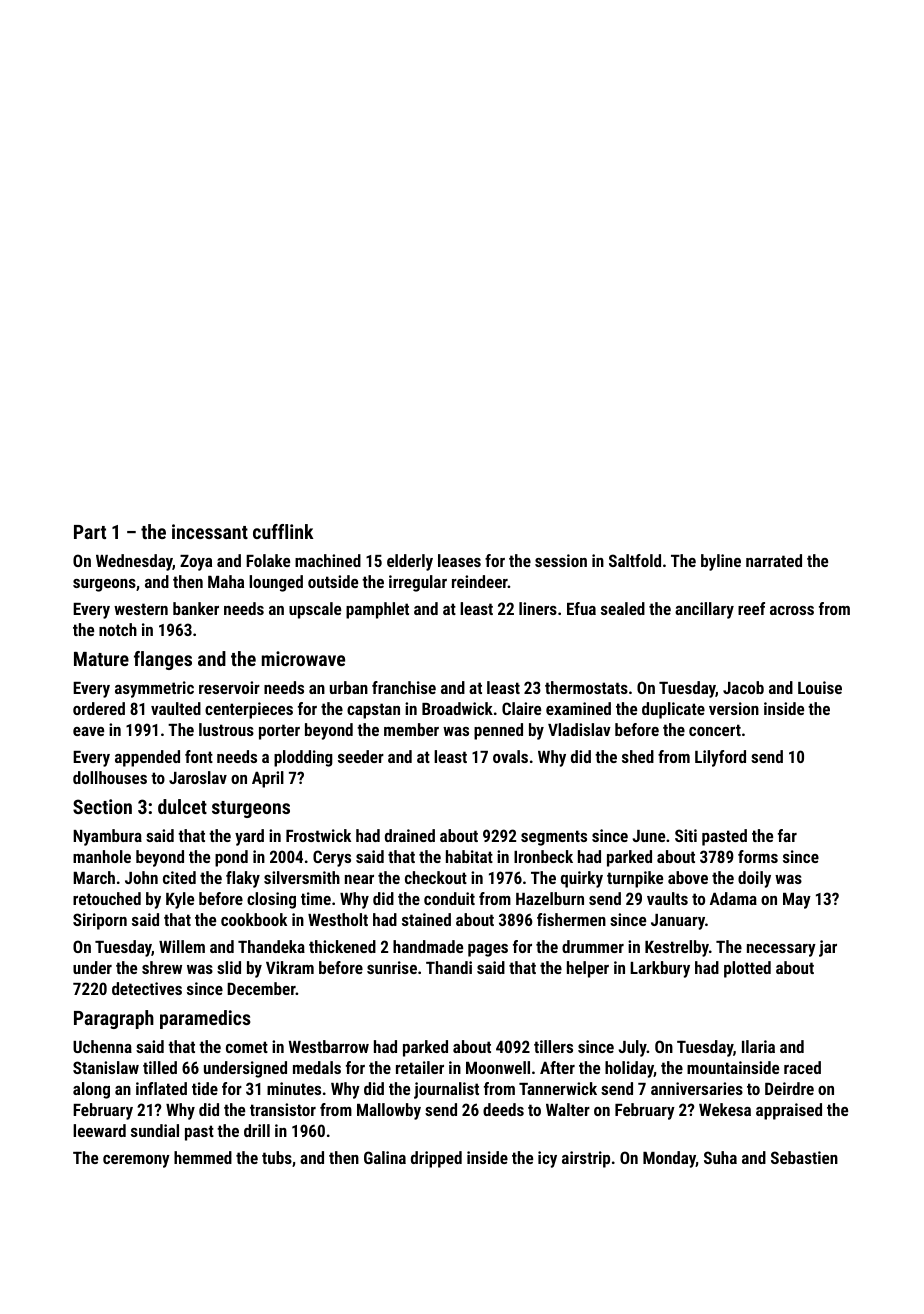 The height and width of the screenshot is (1314, 924). What do you see at coordinates (804, 1157) in the screenshot?
I see `Sebastien` at bounding box center [804, 1157].
